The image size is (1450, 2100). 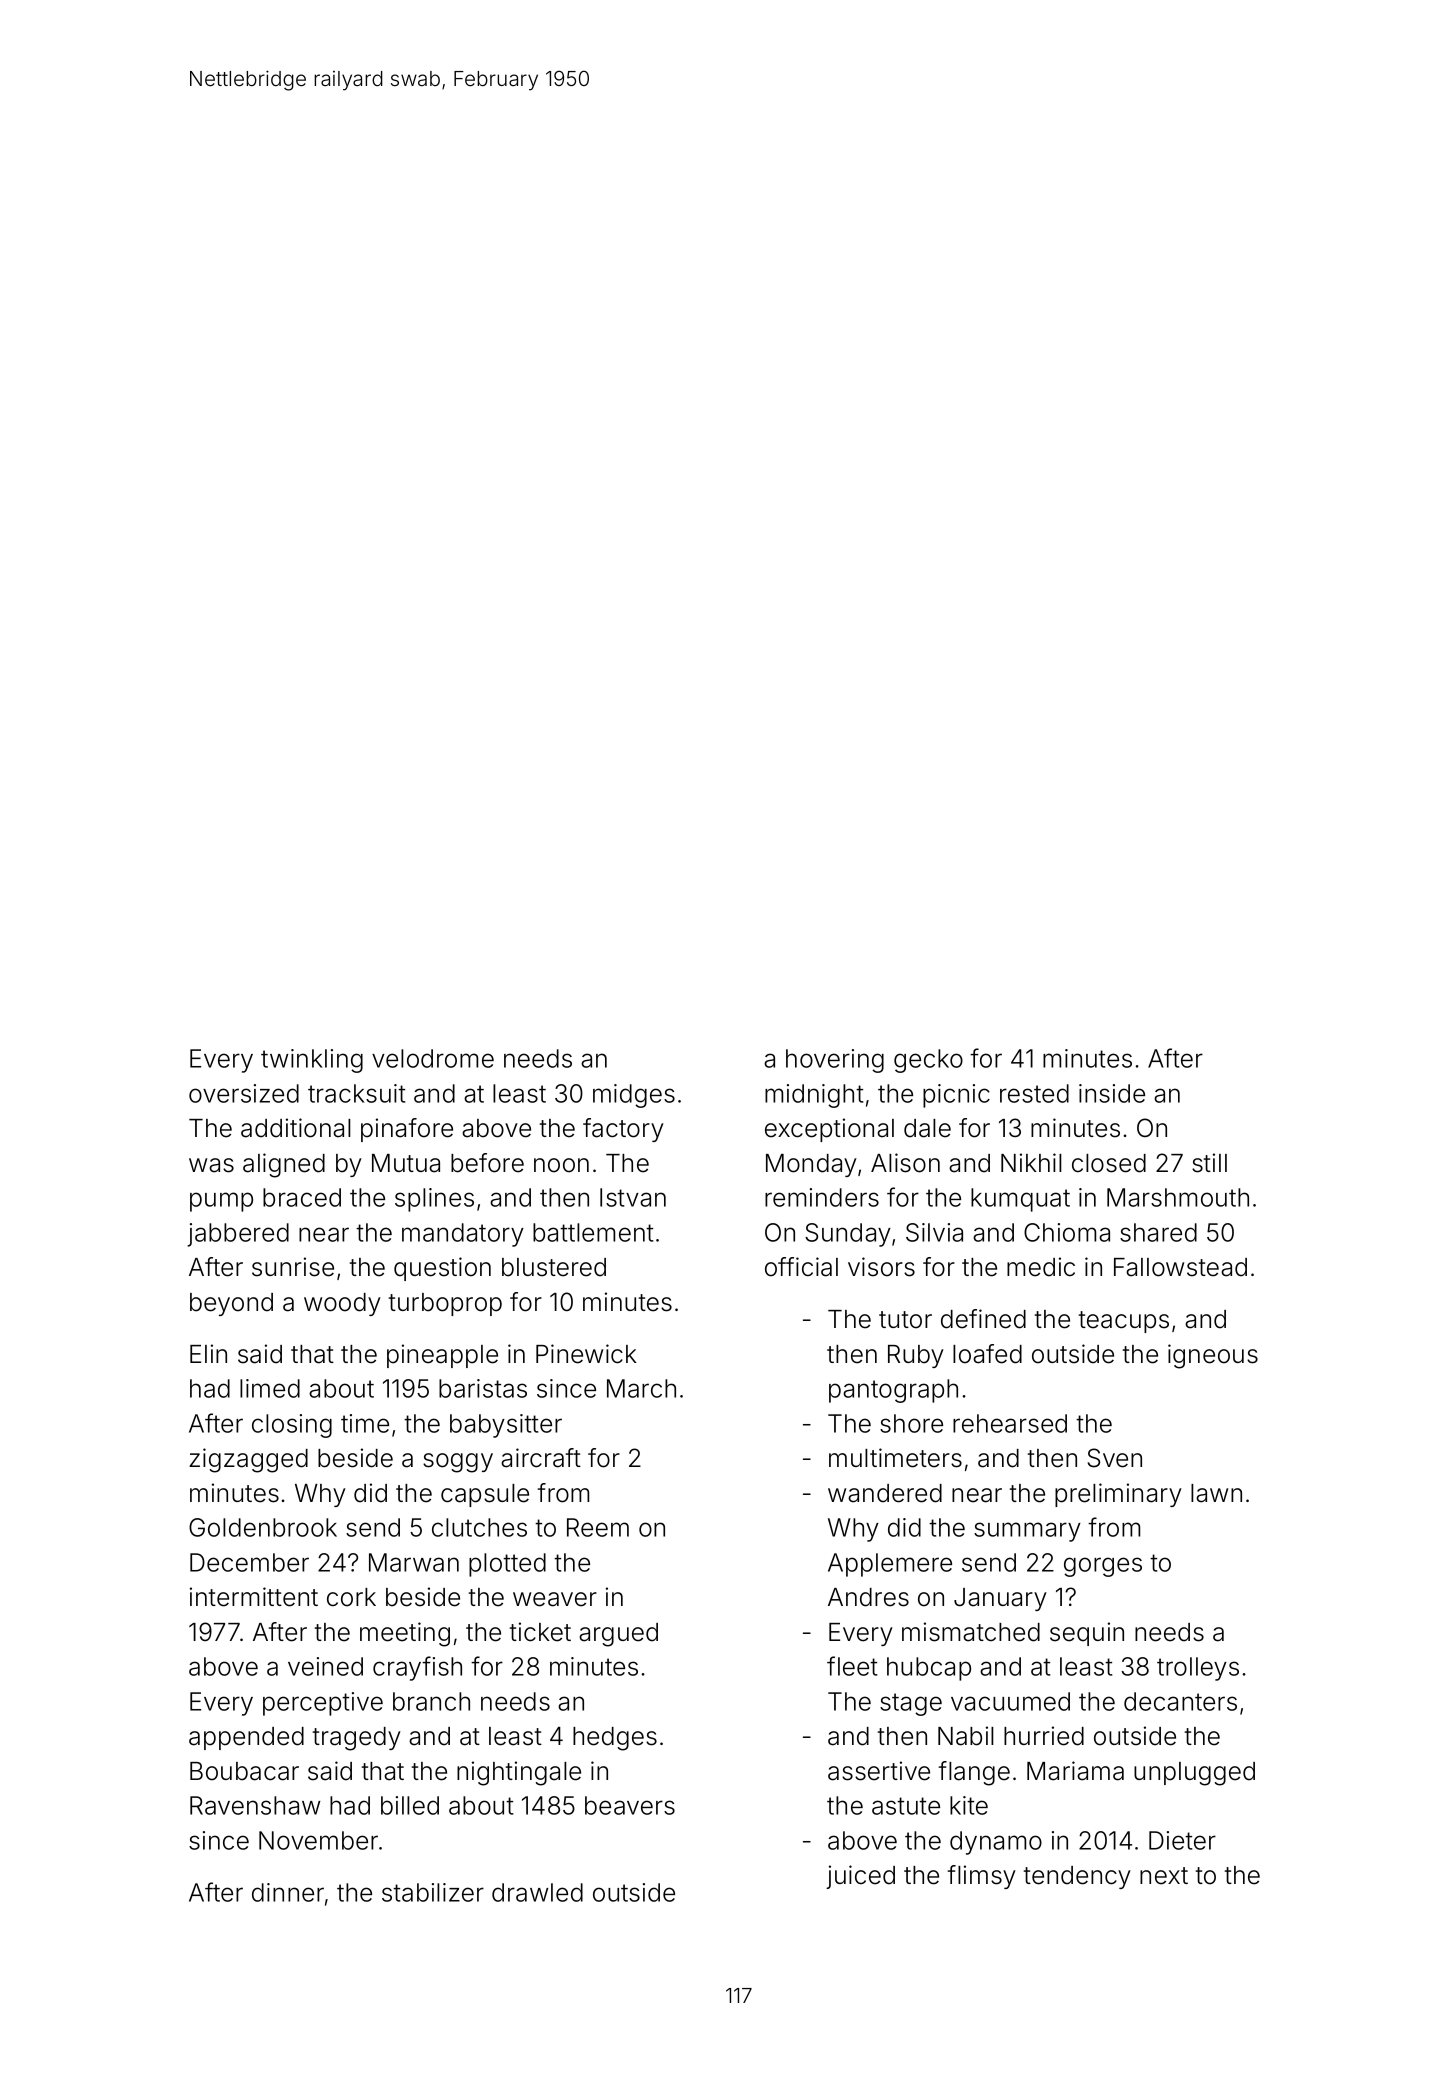 What do you see at coordinates (1164, 1876) in the screenshot?
I see `next` at bounding box center [1164, 1876].
